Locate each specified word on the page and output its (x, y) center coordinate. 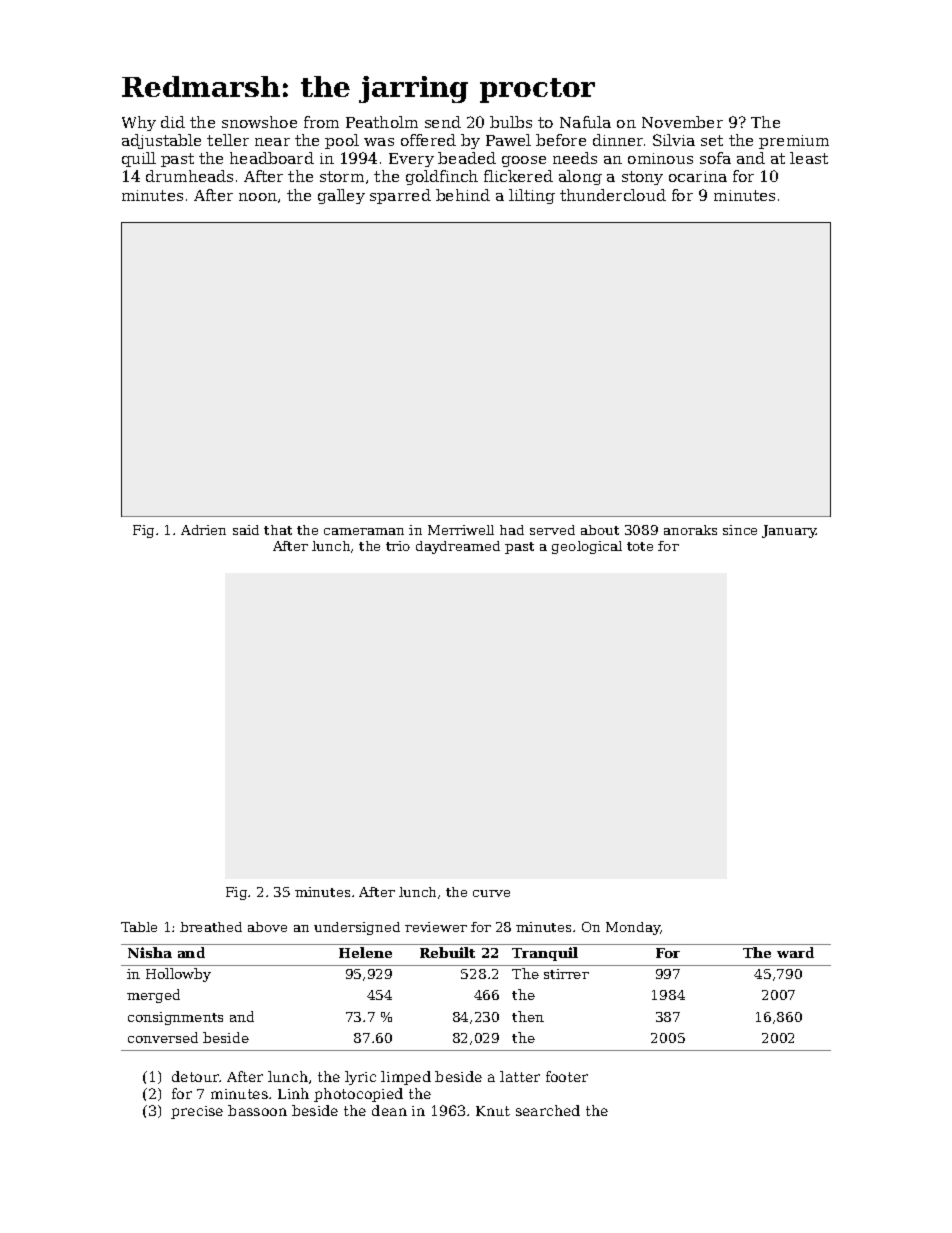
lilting (532, 196)
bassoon (257, 1110)
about (600, 530)
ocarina (698, 176)
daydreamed (458, 547)
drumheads (189, 176)
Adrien (203, 530)
